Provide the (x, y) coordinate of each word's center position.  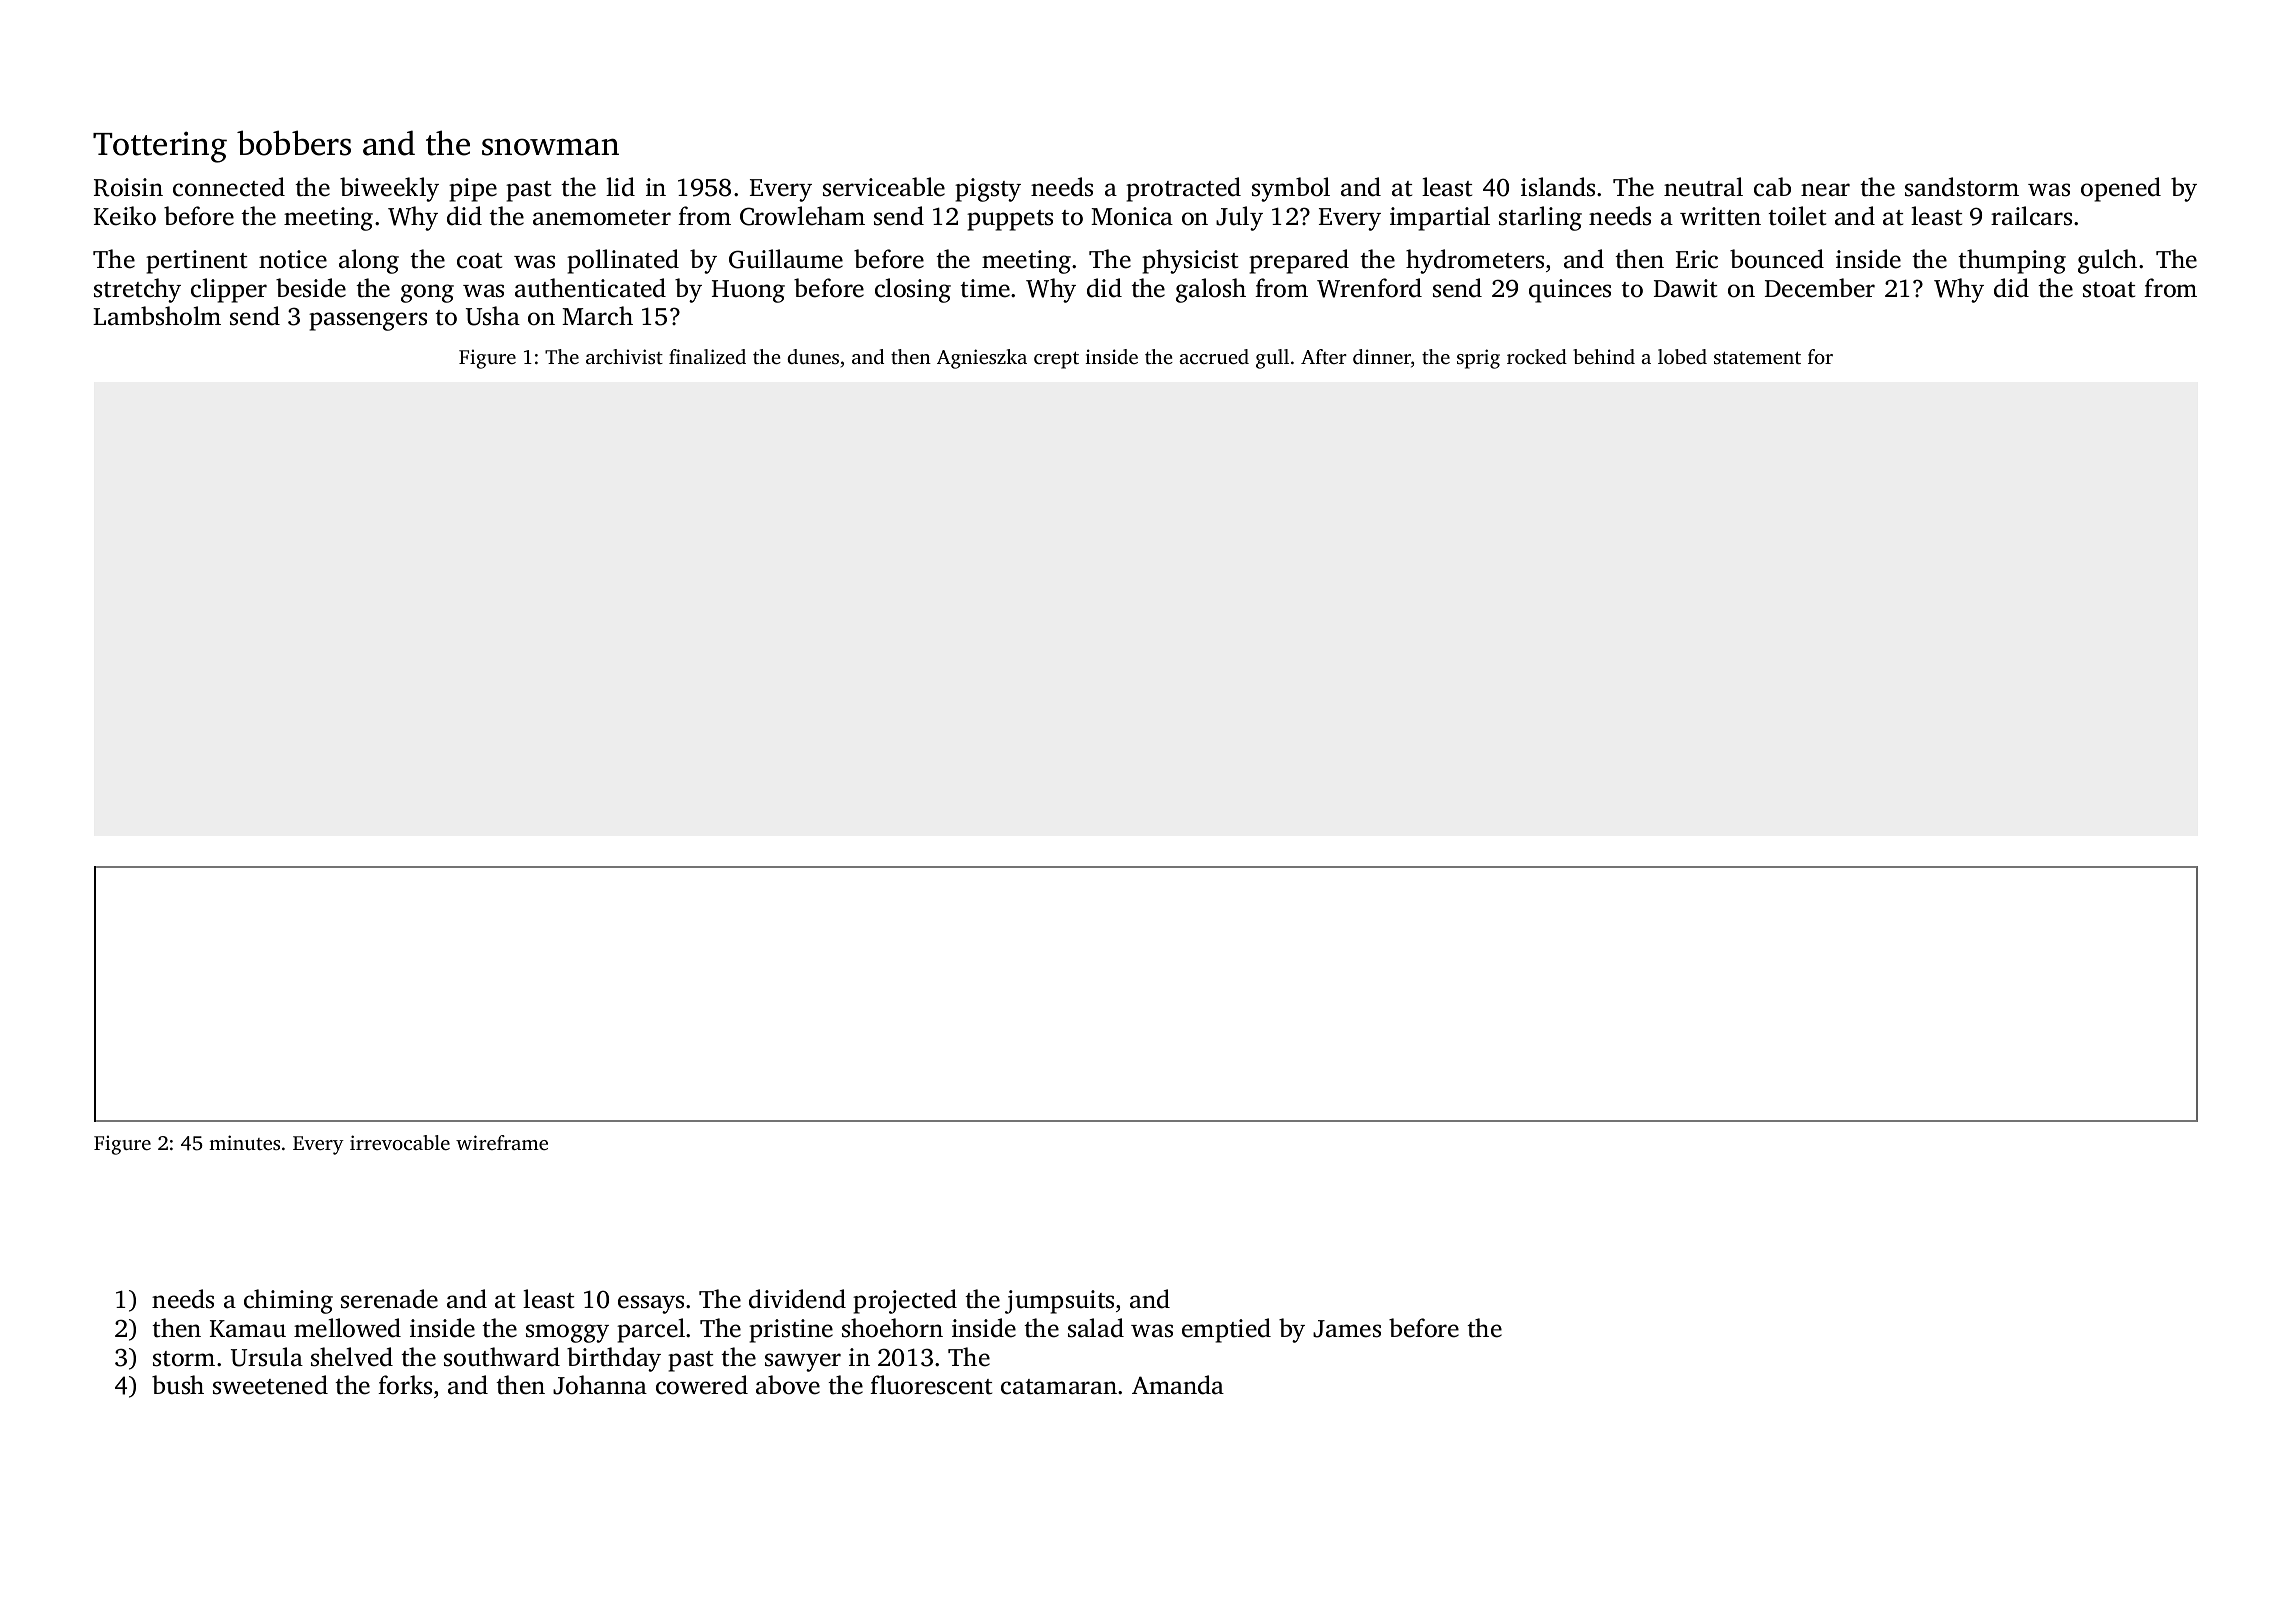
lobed (1682, 356)
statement (1757, 357)
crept (1056, 360)
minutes (244, 1142)
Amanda (1178, 1385)
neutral (1703, 187)
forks (405, 1385)
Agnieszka (982, 359)
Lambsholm (157, 316)
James (1347, 1329)
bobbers (294, 143)
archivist (624, 356)
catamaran (1059, 1387)
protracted (1183, 189)
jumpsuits (1059, 1302)
